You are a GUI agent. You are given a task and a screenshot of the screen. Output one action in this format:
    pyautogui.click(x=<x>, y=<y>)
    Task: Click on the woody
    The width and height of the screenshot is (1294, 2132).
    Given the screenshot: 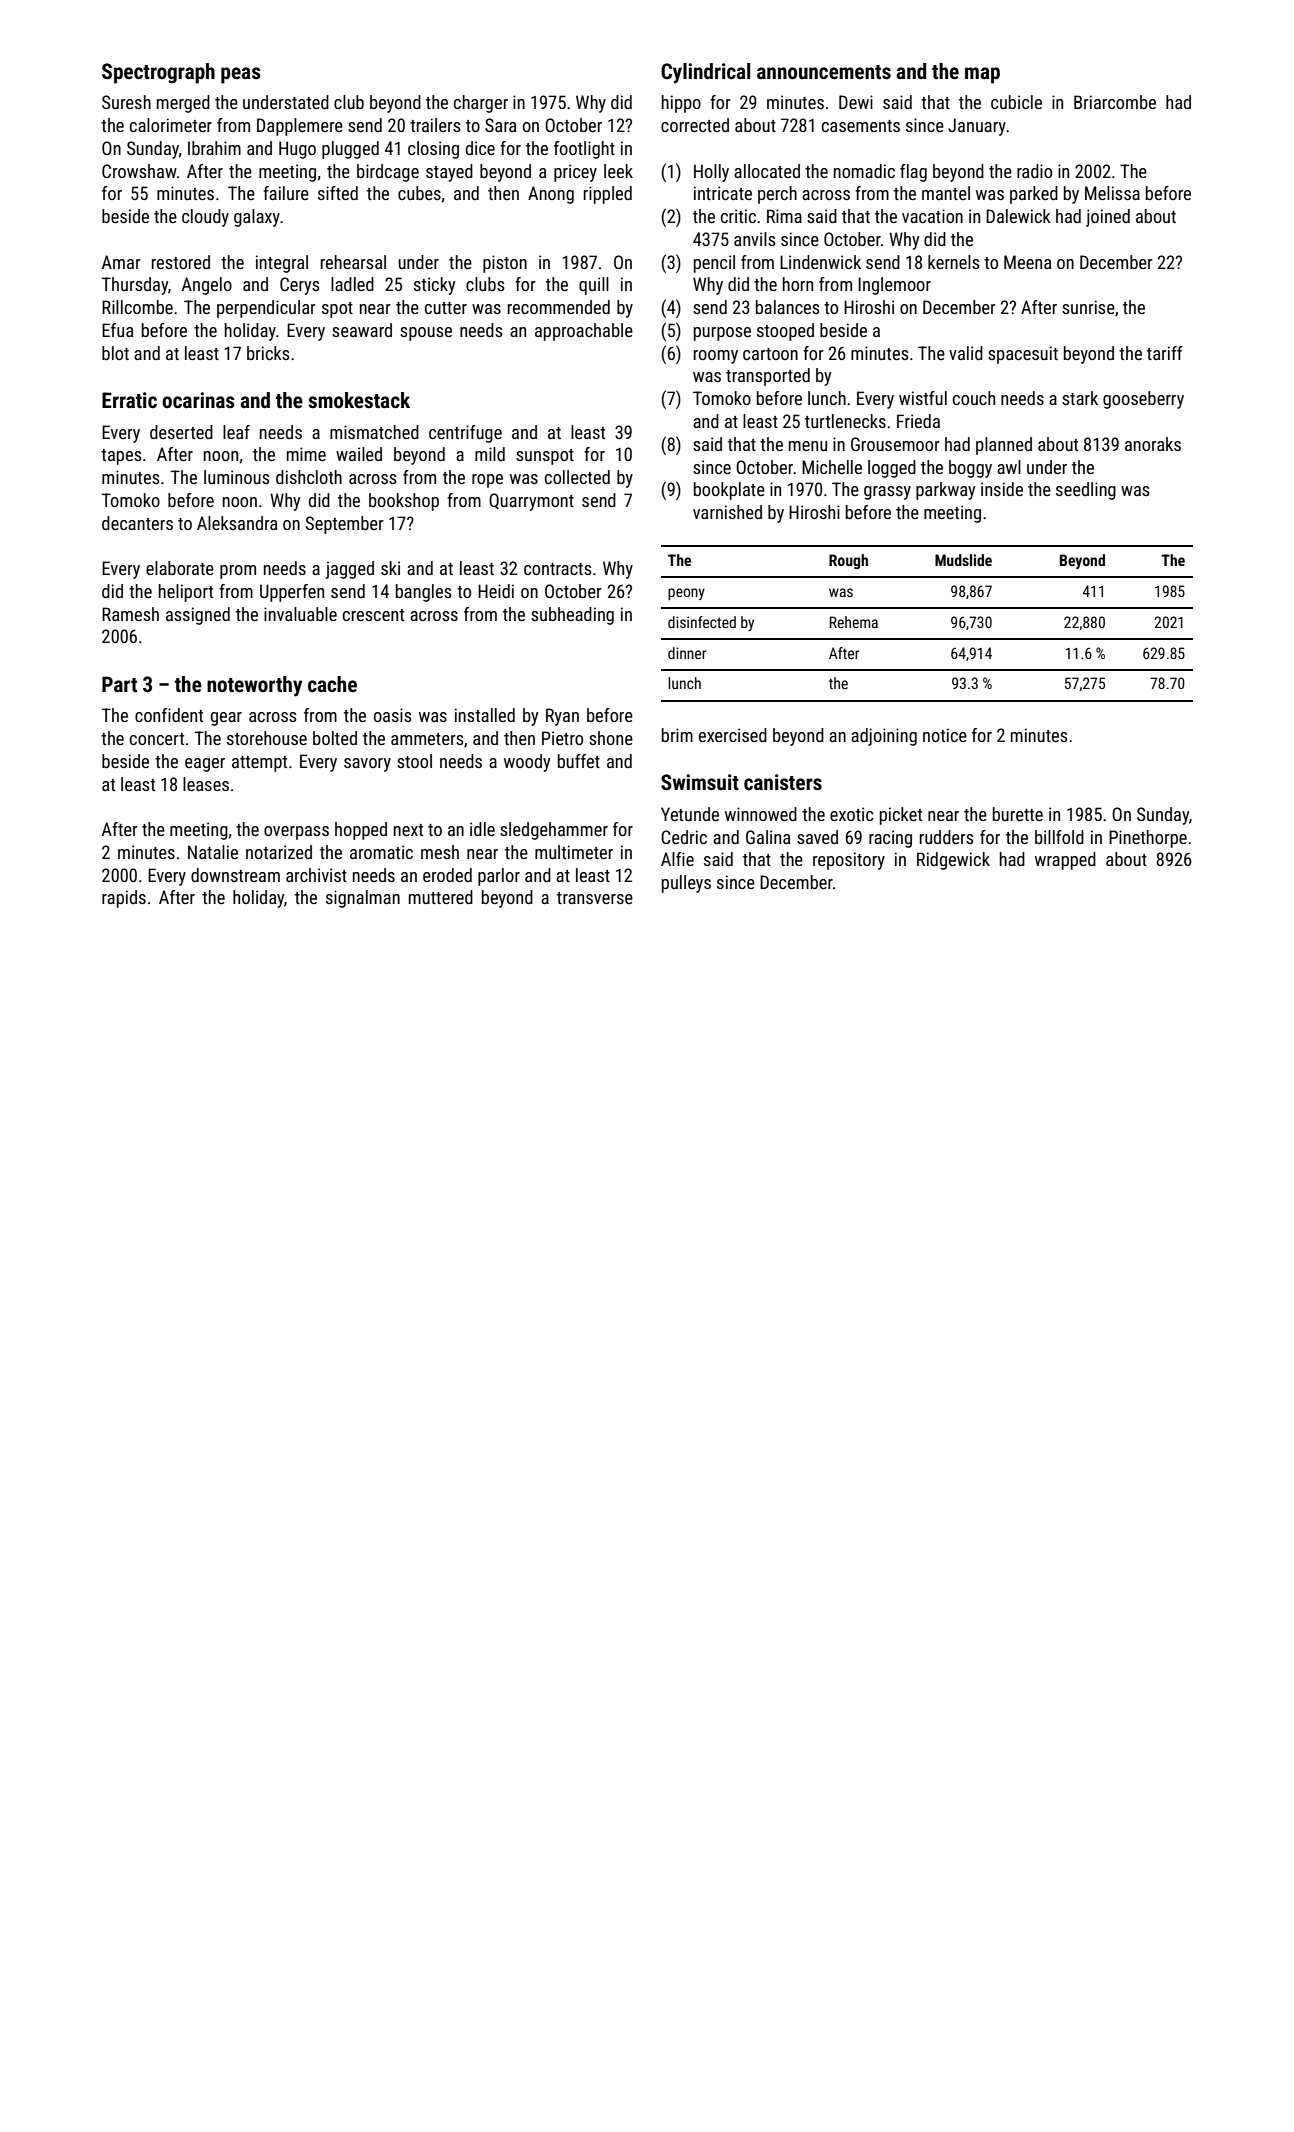 What is the action you would take?
    pyautogui.click(x=527, y=763)
